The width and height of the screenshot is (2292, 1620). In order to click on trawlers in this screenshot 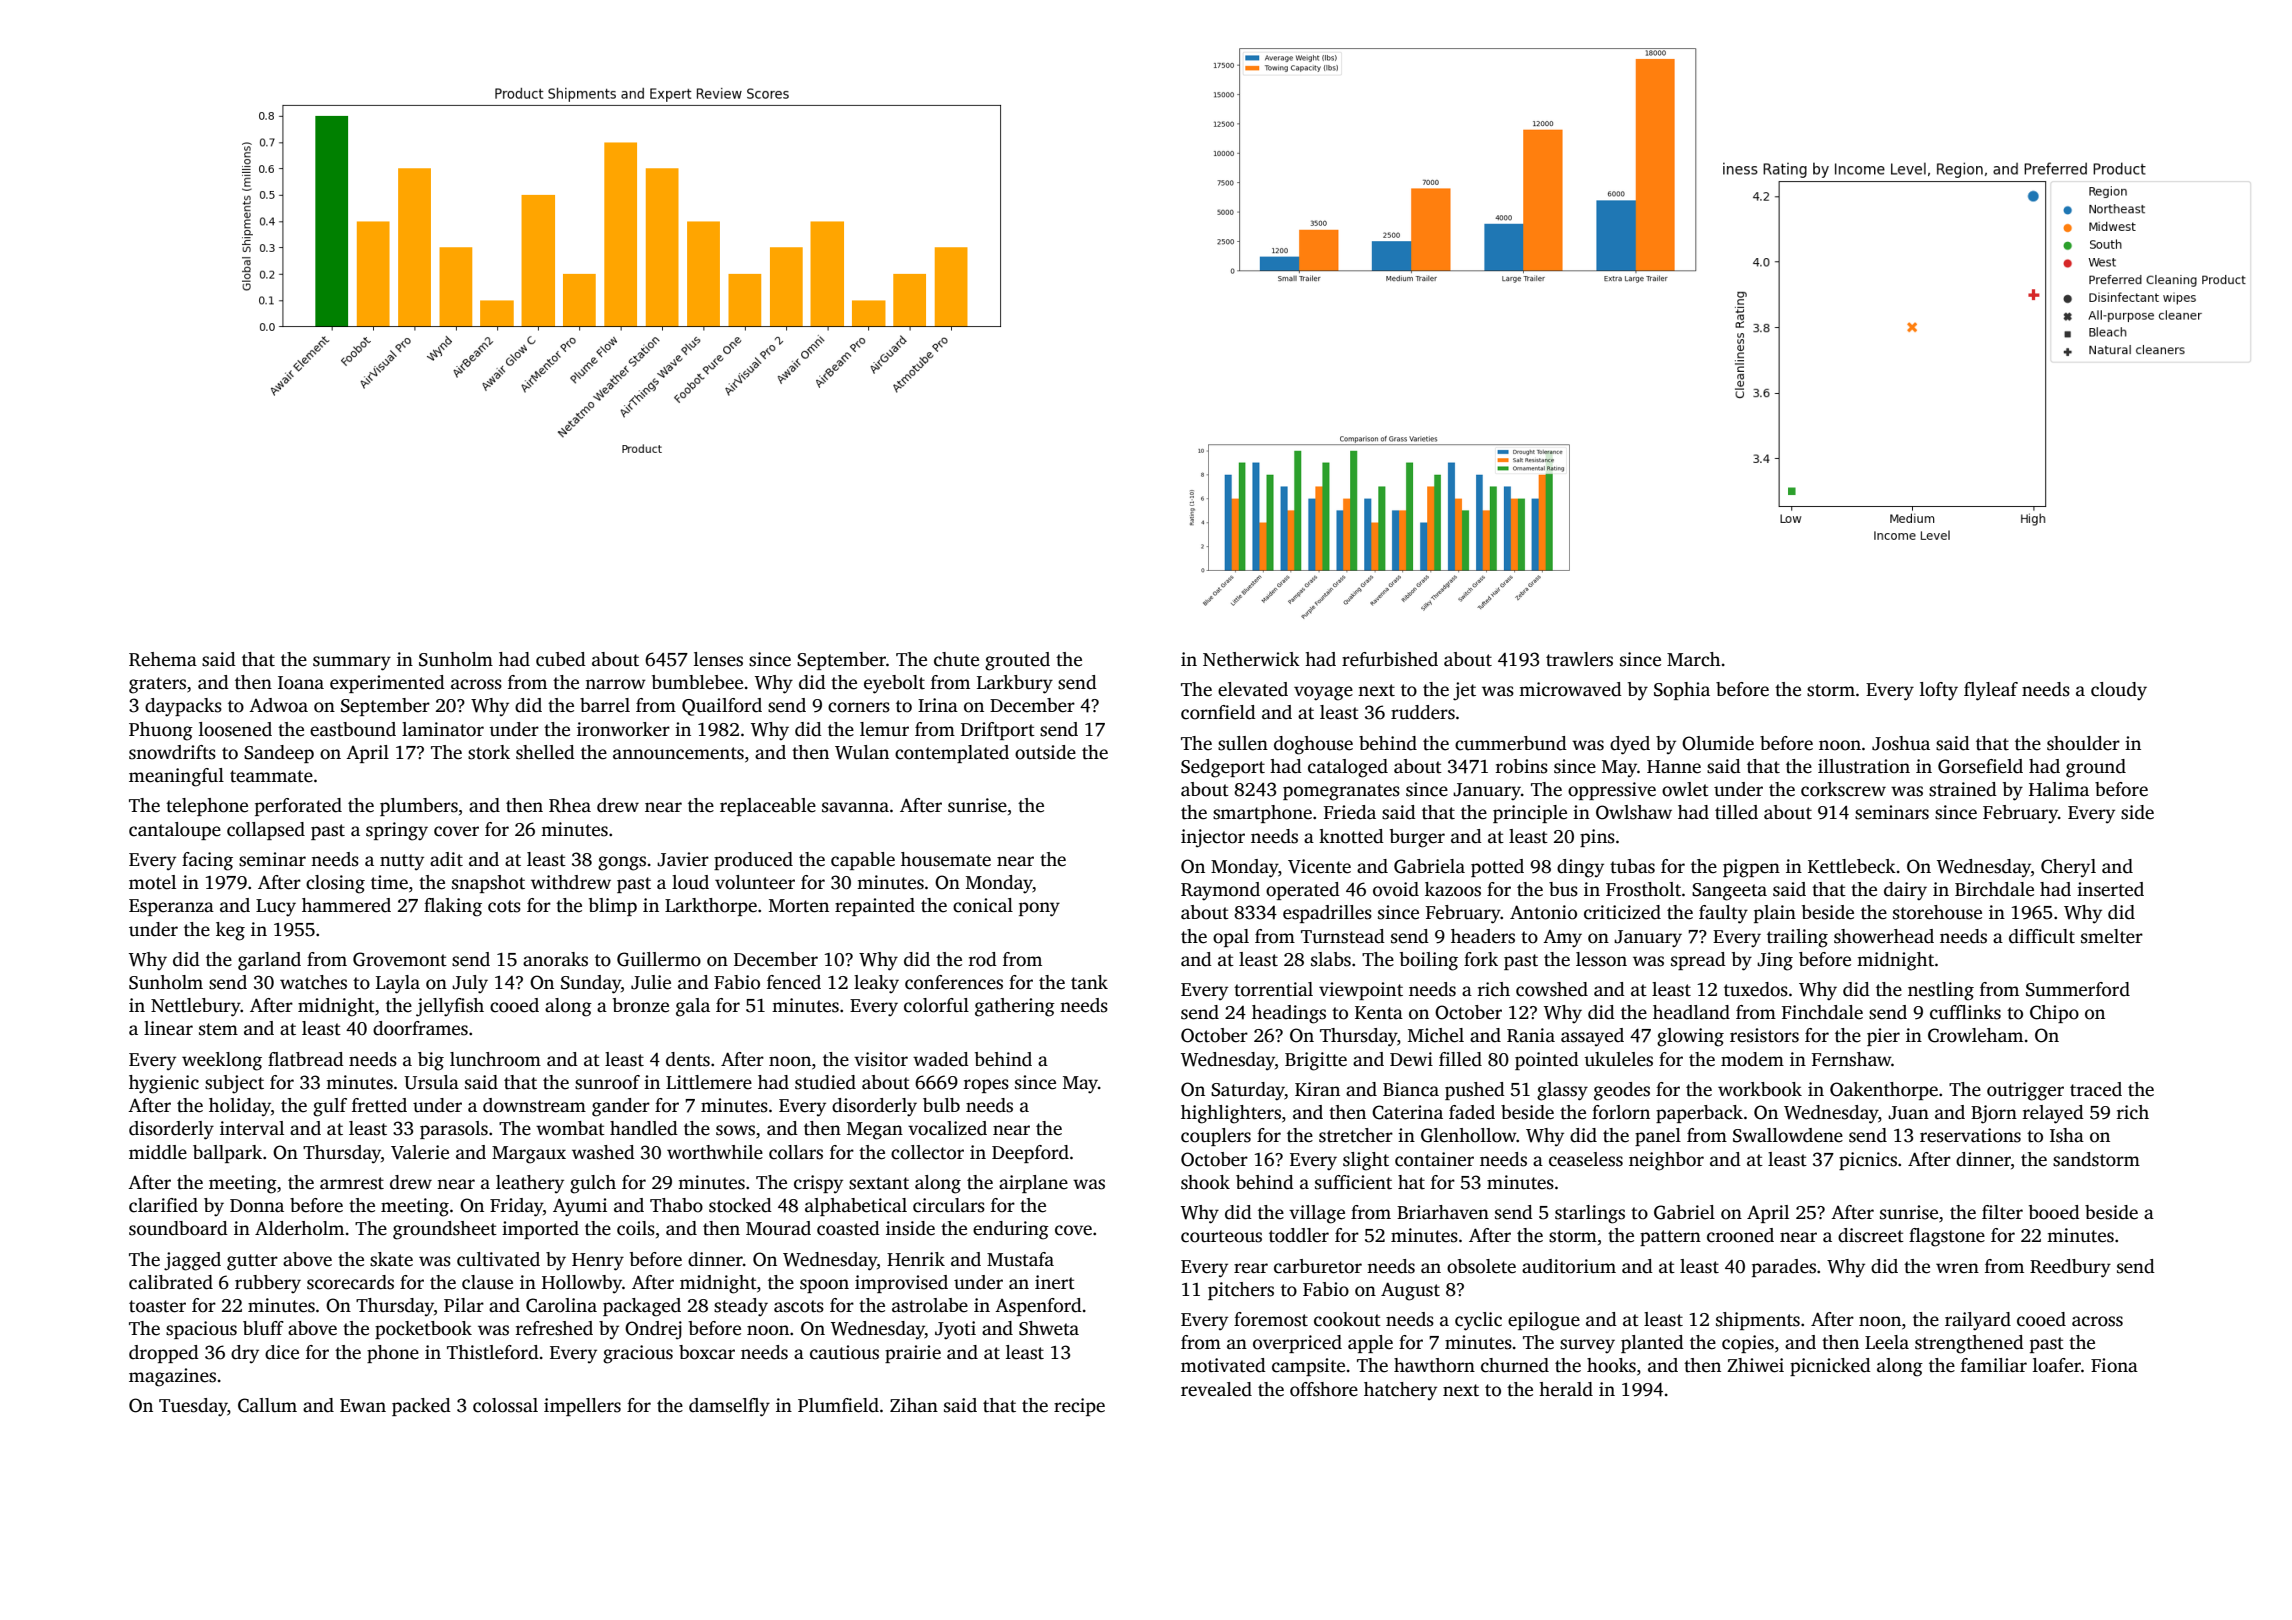, I will do `click(1579, 659)`.
